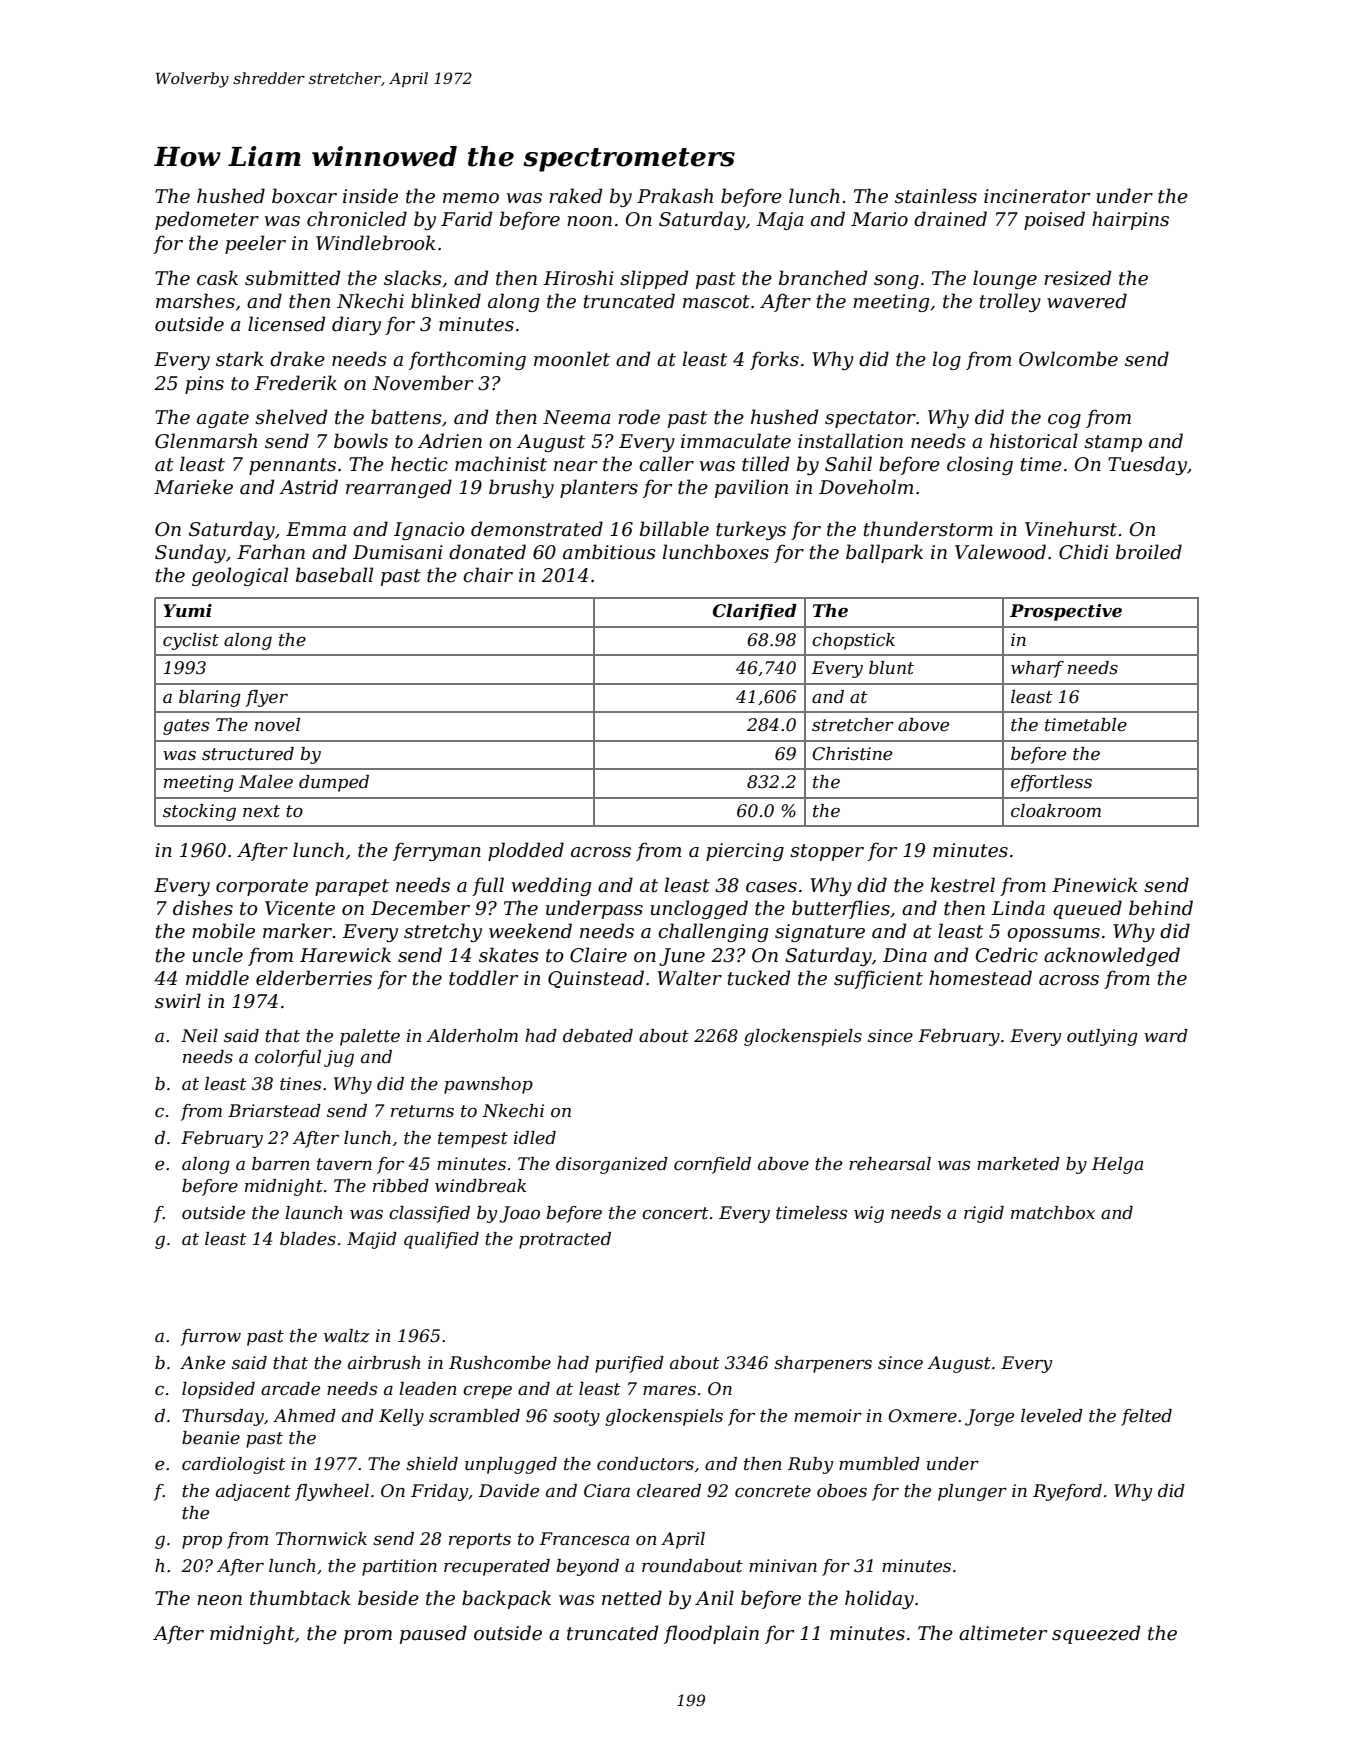  I want to click on forks, so click(774, 360).
